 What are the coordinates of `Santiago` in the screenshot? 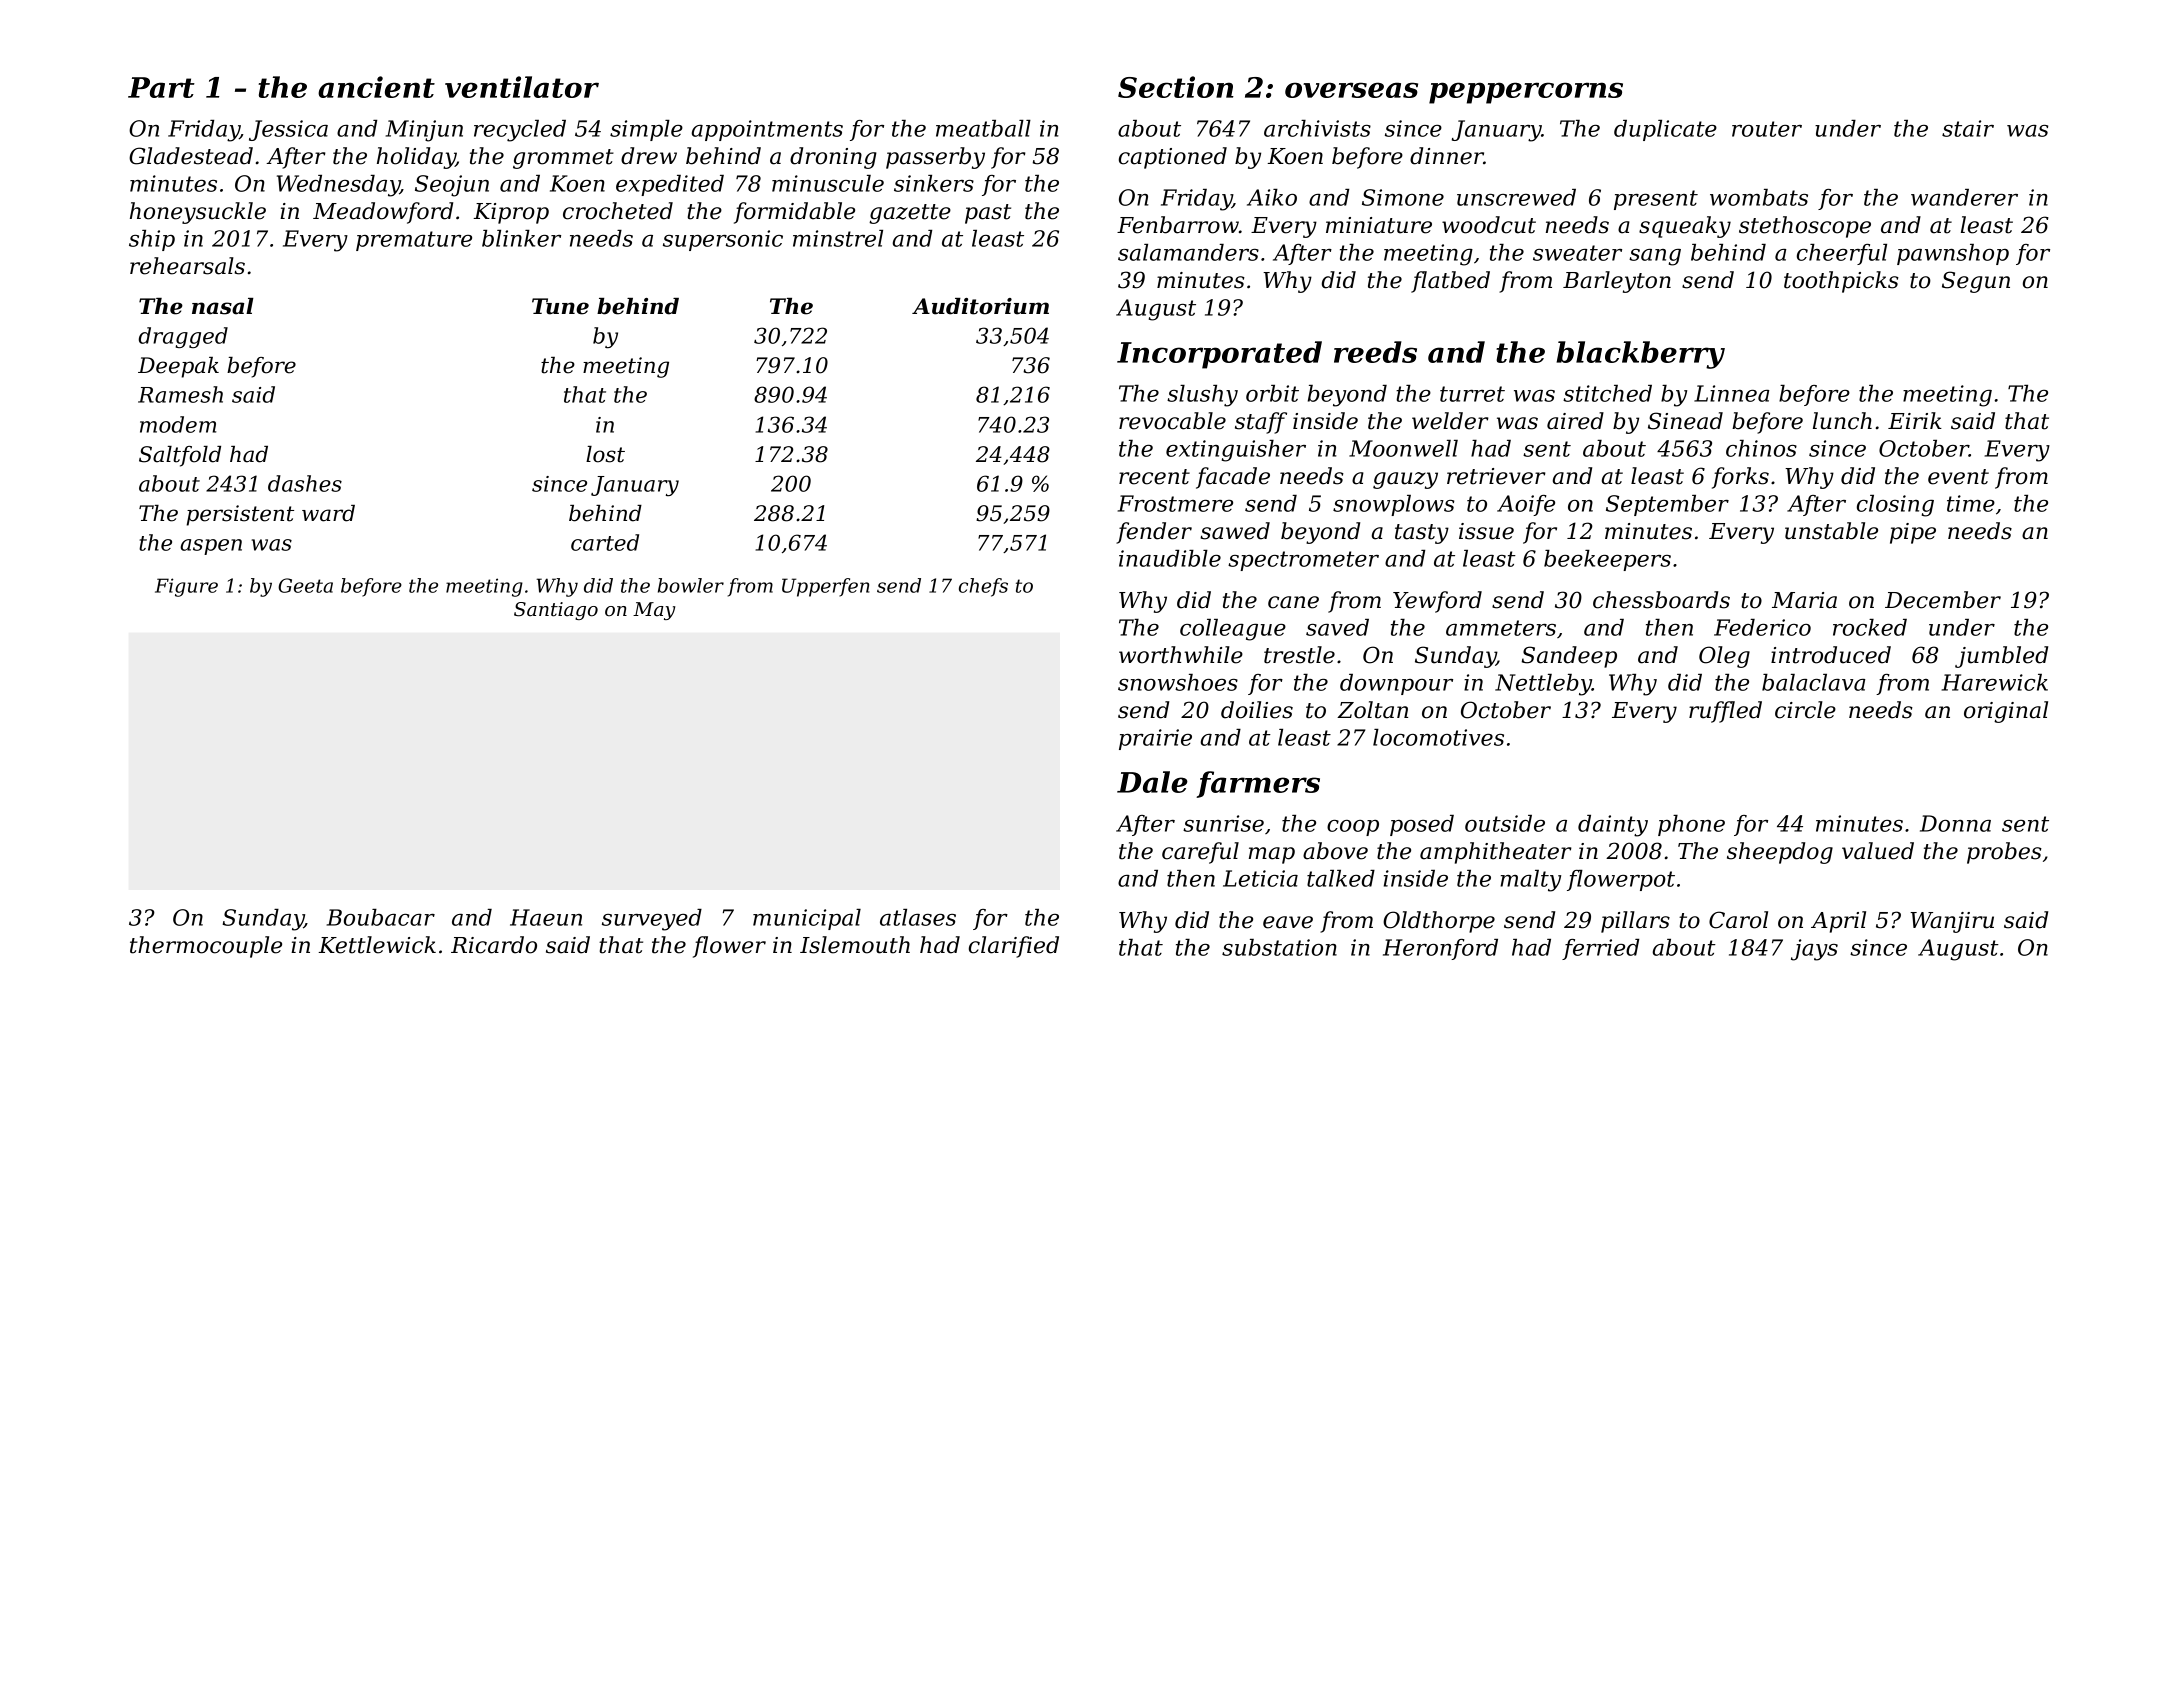 It's located at (556, 611).
